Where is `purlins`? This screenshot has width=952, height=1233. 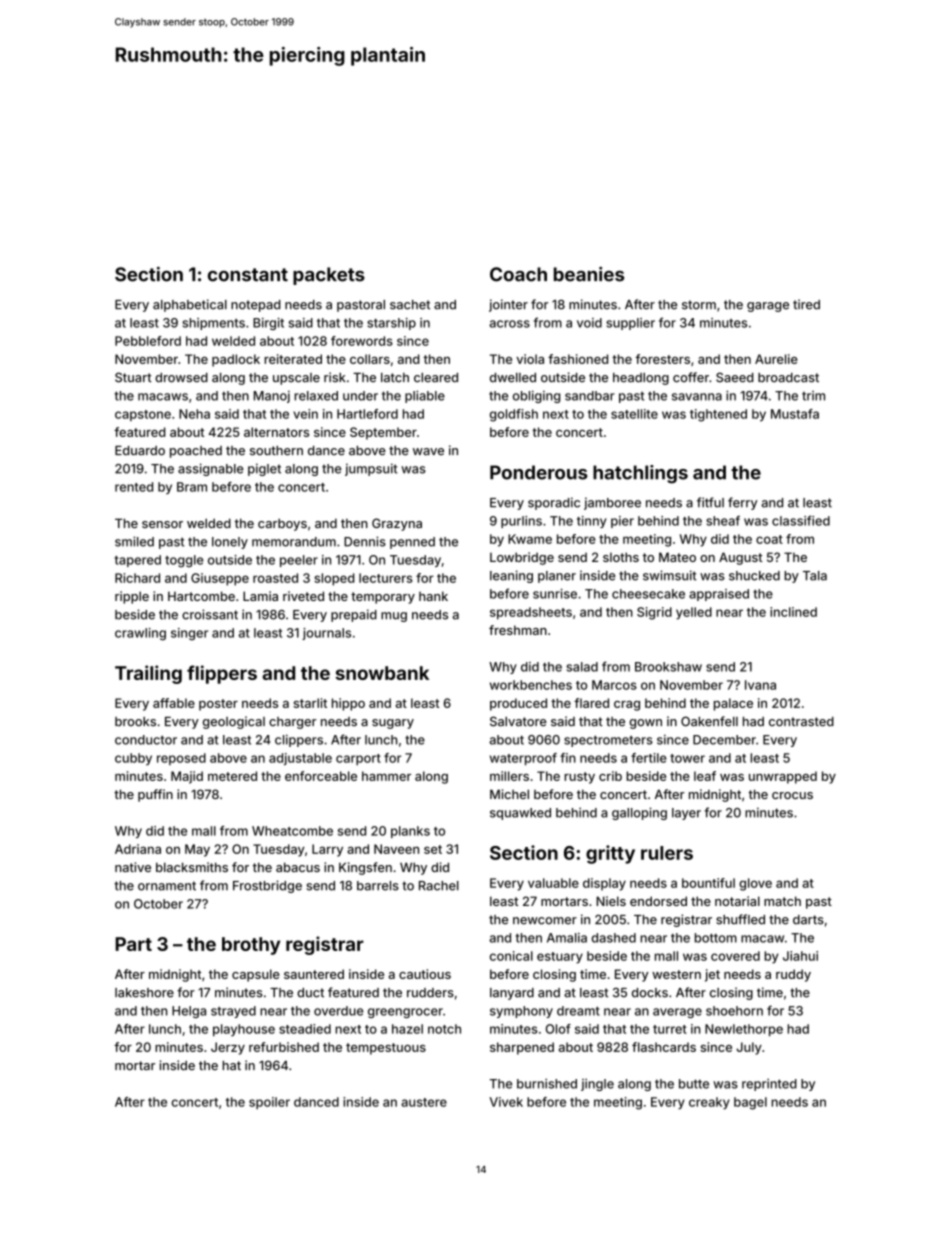 purlins is located at coordinates (521, 522).
